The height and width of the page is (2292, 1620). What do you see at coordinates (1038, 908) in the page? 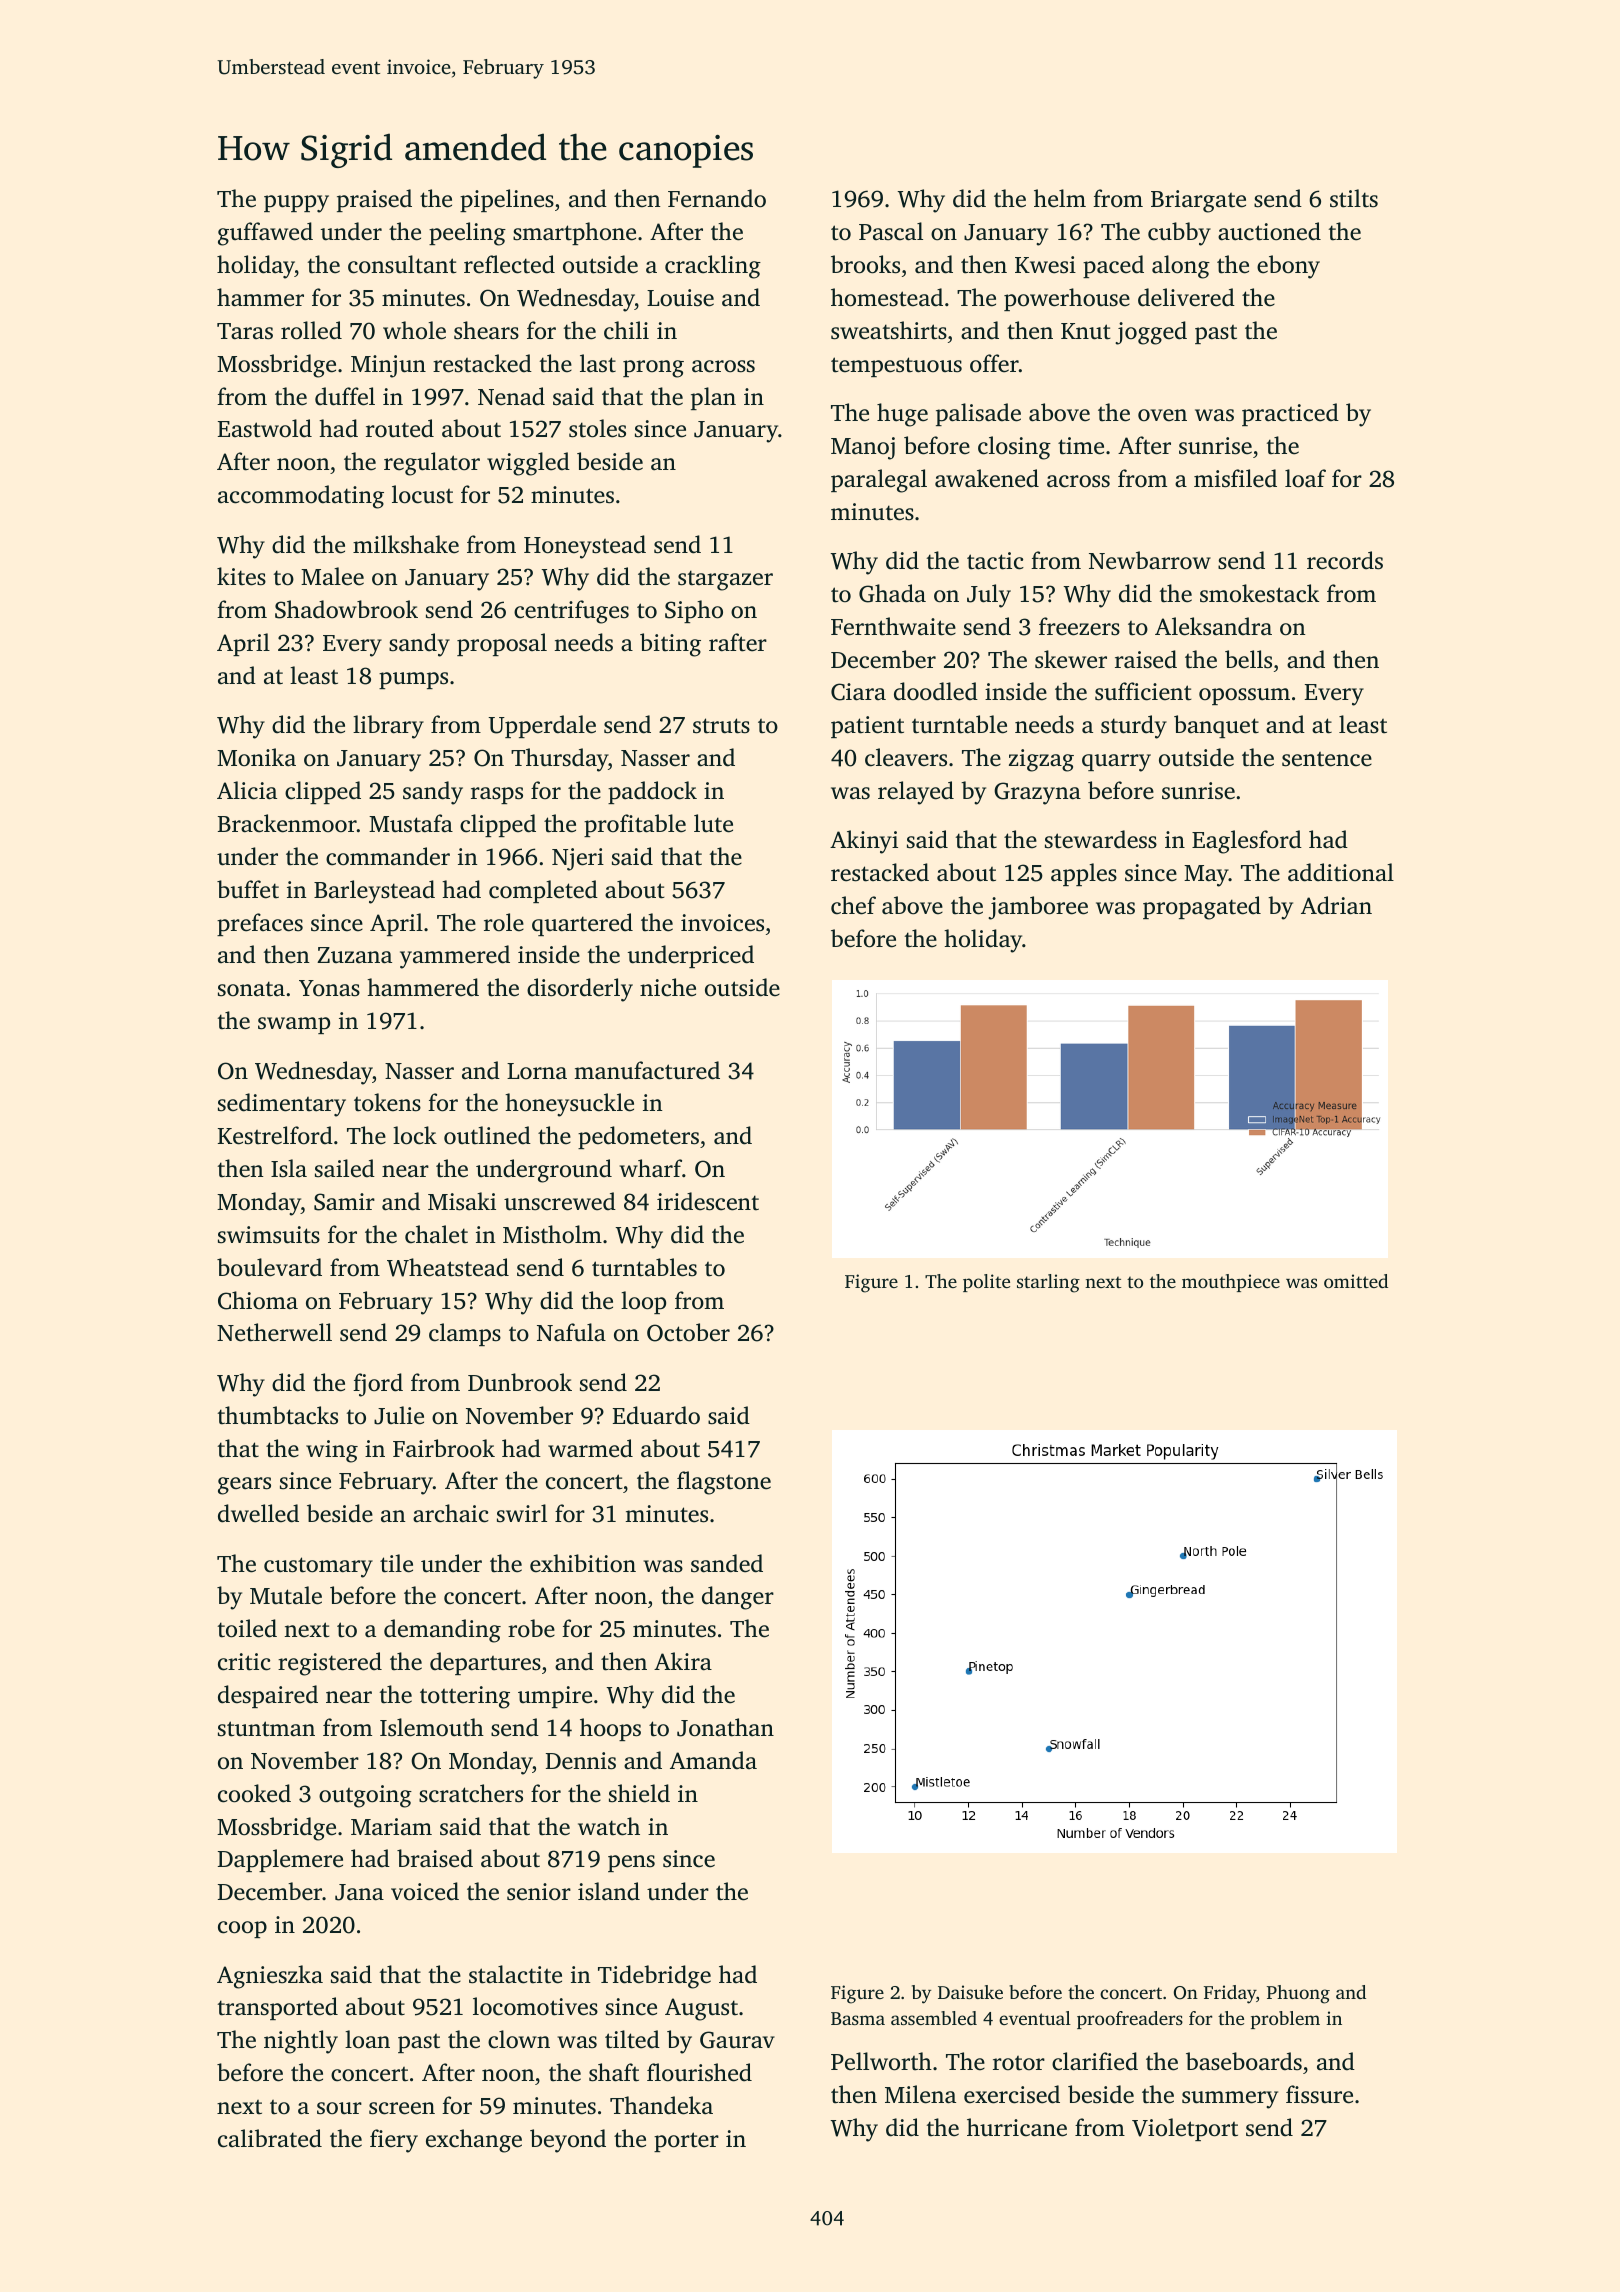
I see `jamboree` at bounding box center [1038, 908].
